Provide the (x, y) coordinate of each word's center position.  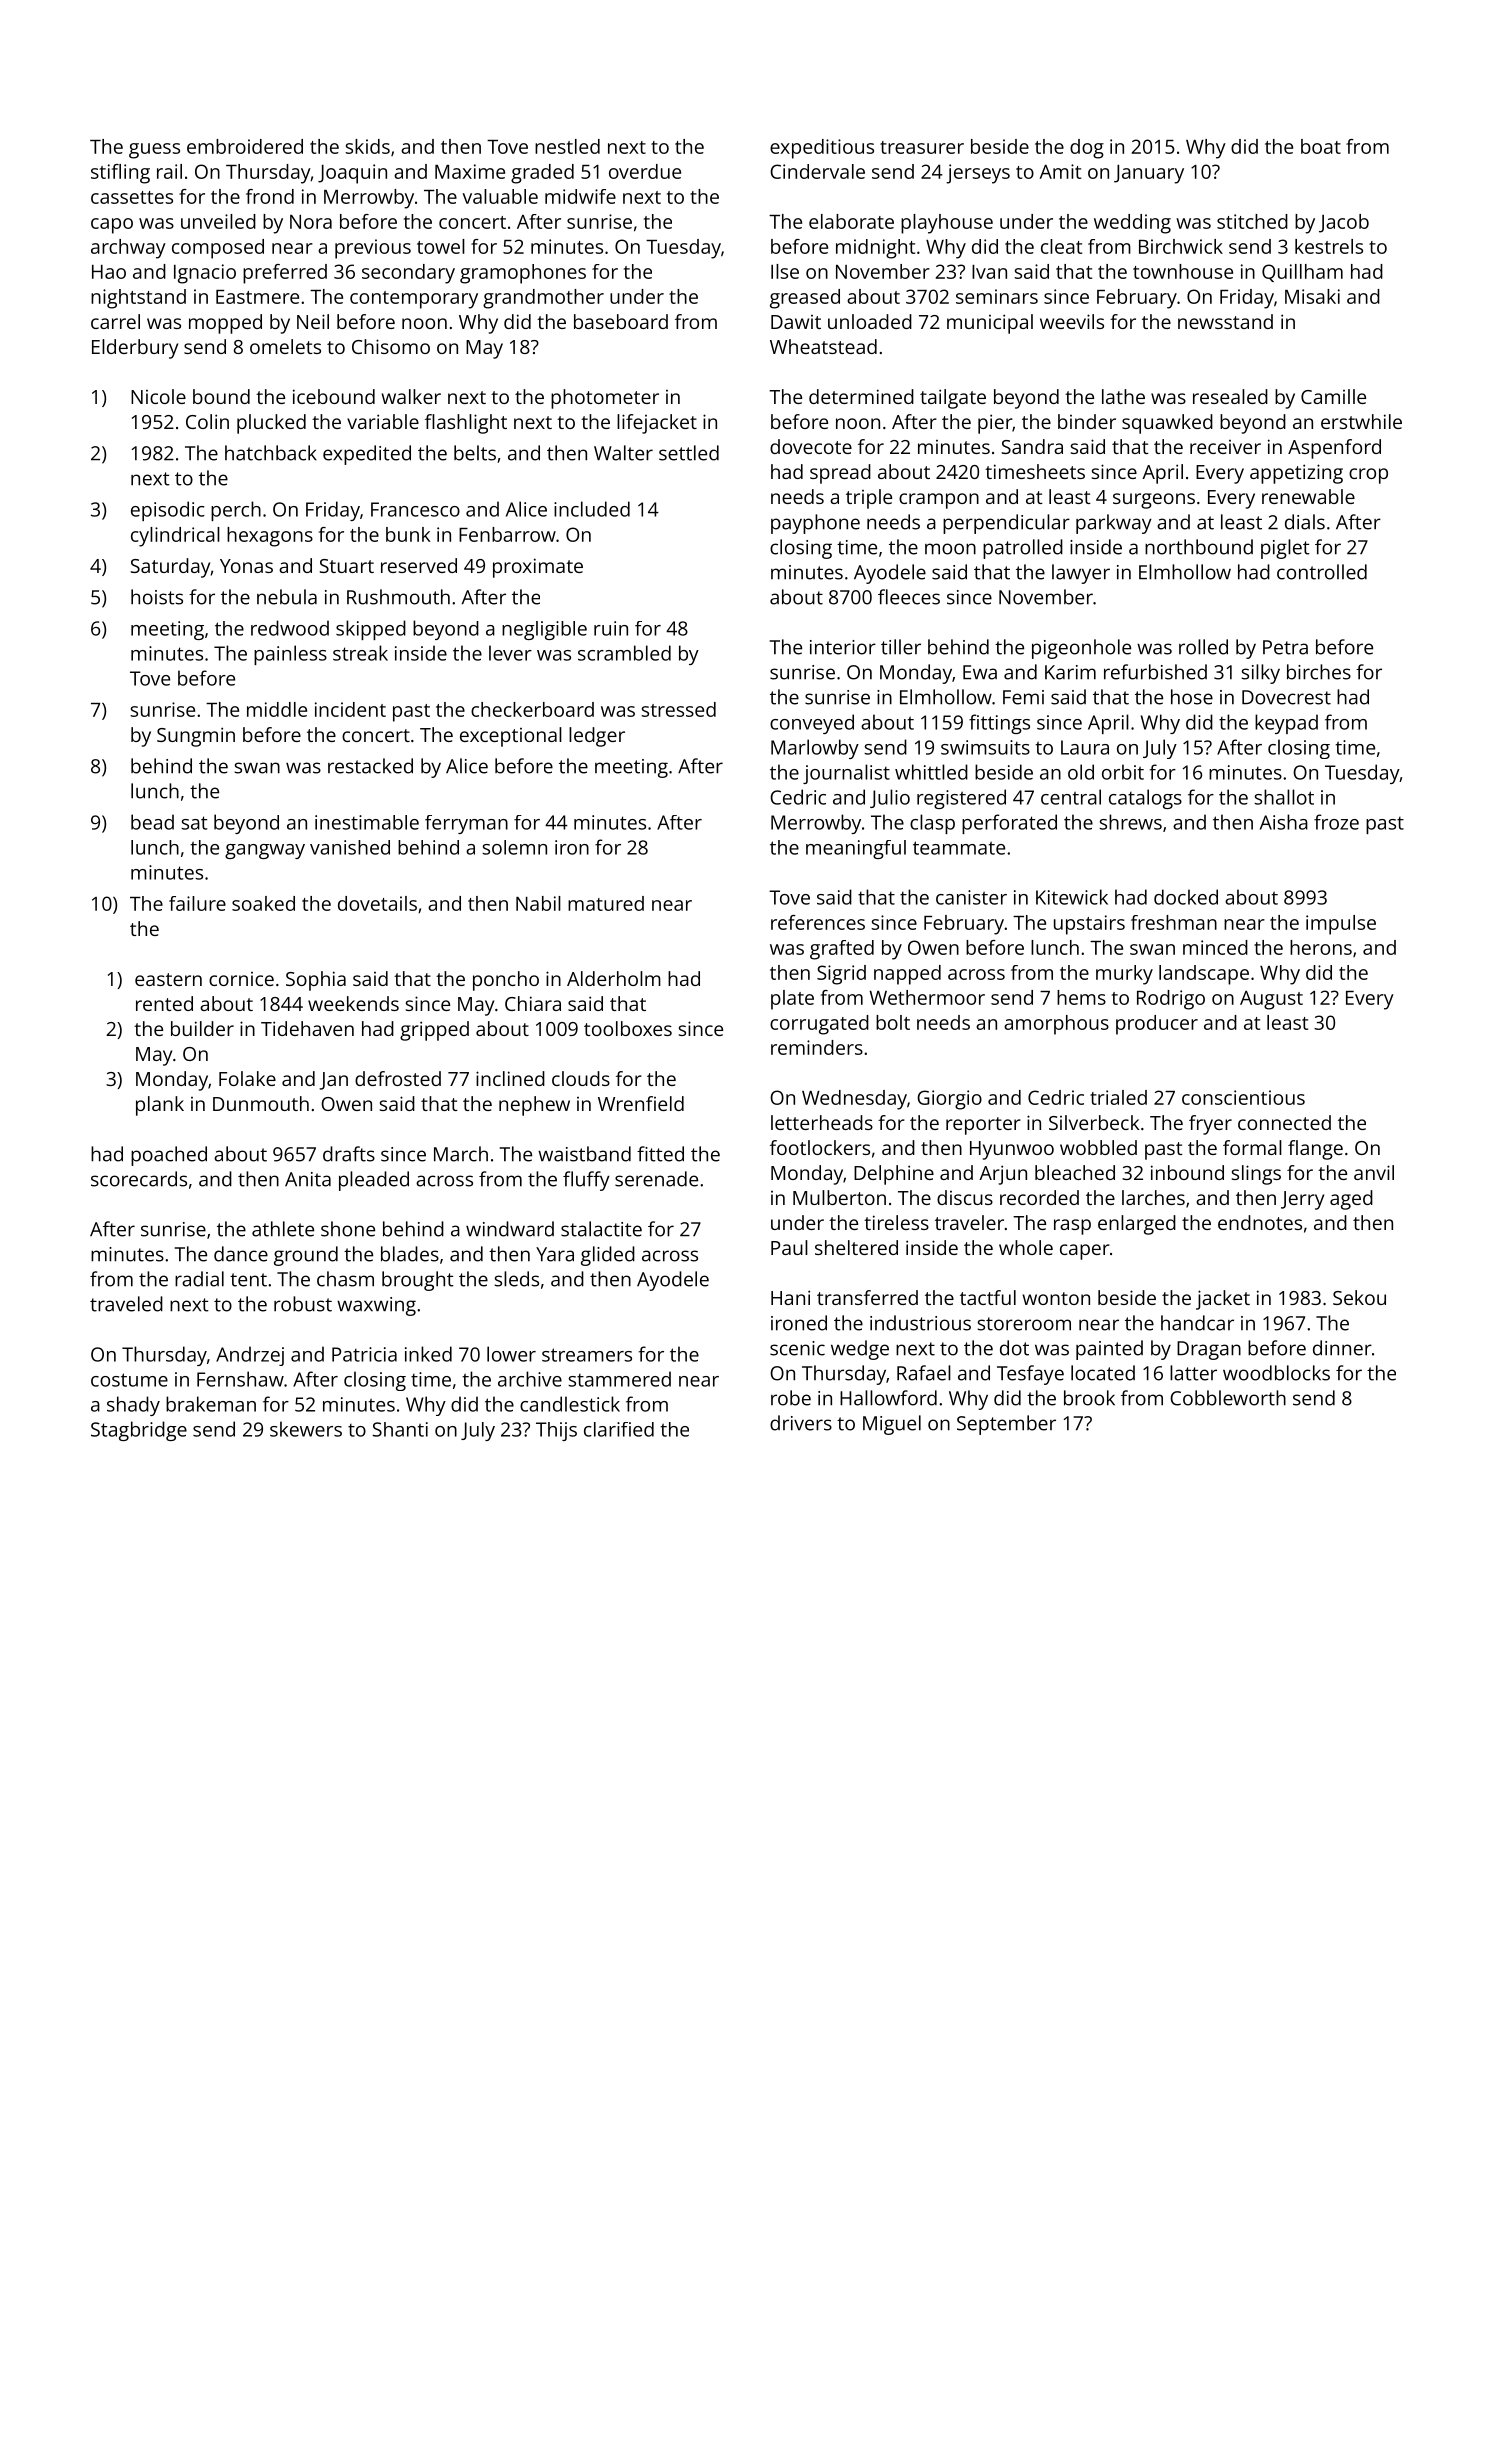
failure (197, 903)
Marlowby (815, 749)
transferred (867, 1297)
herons (1321, 947)
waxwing (376, 1306)
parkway (1114, 524)
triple (869, 499)
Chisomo (391, 346)
